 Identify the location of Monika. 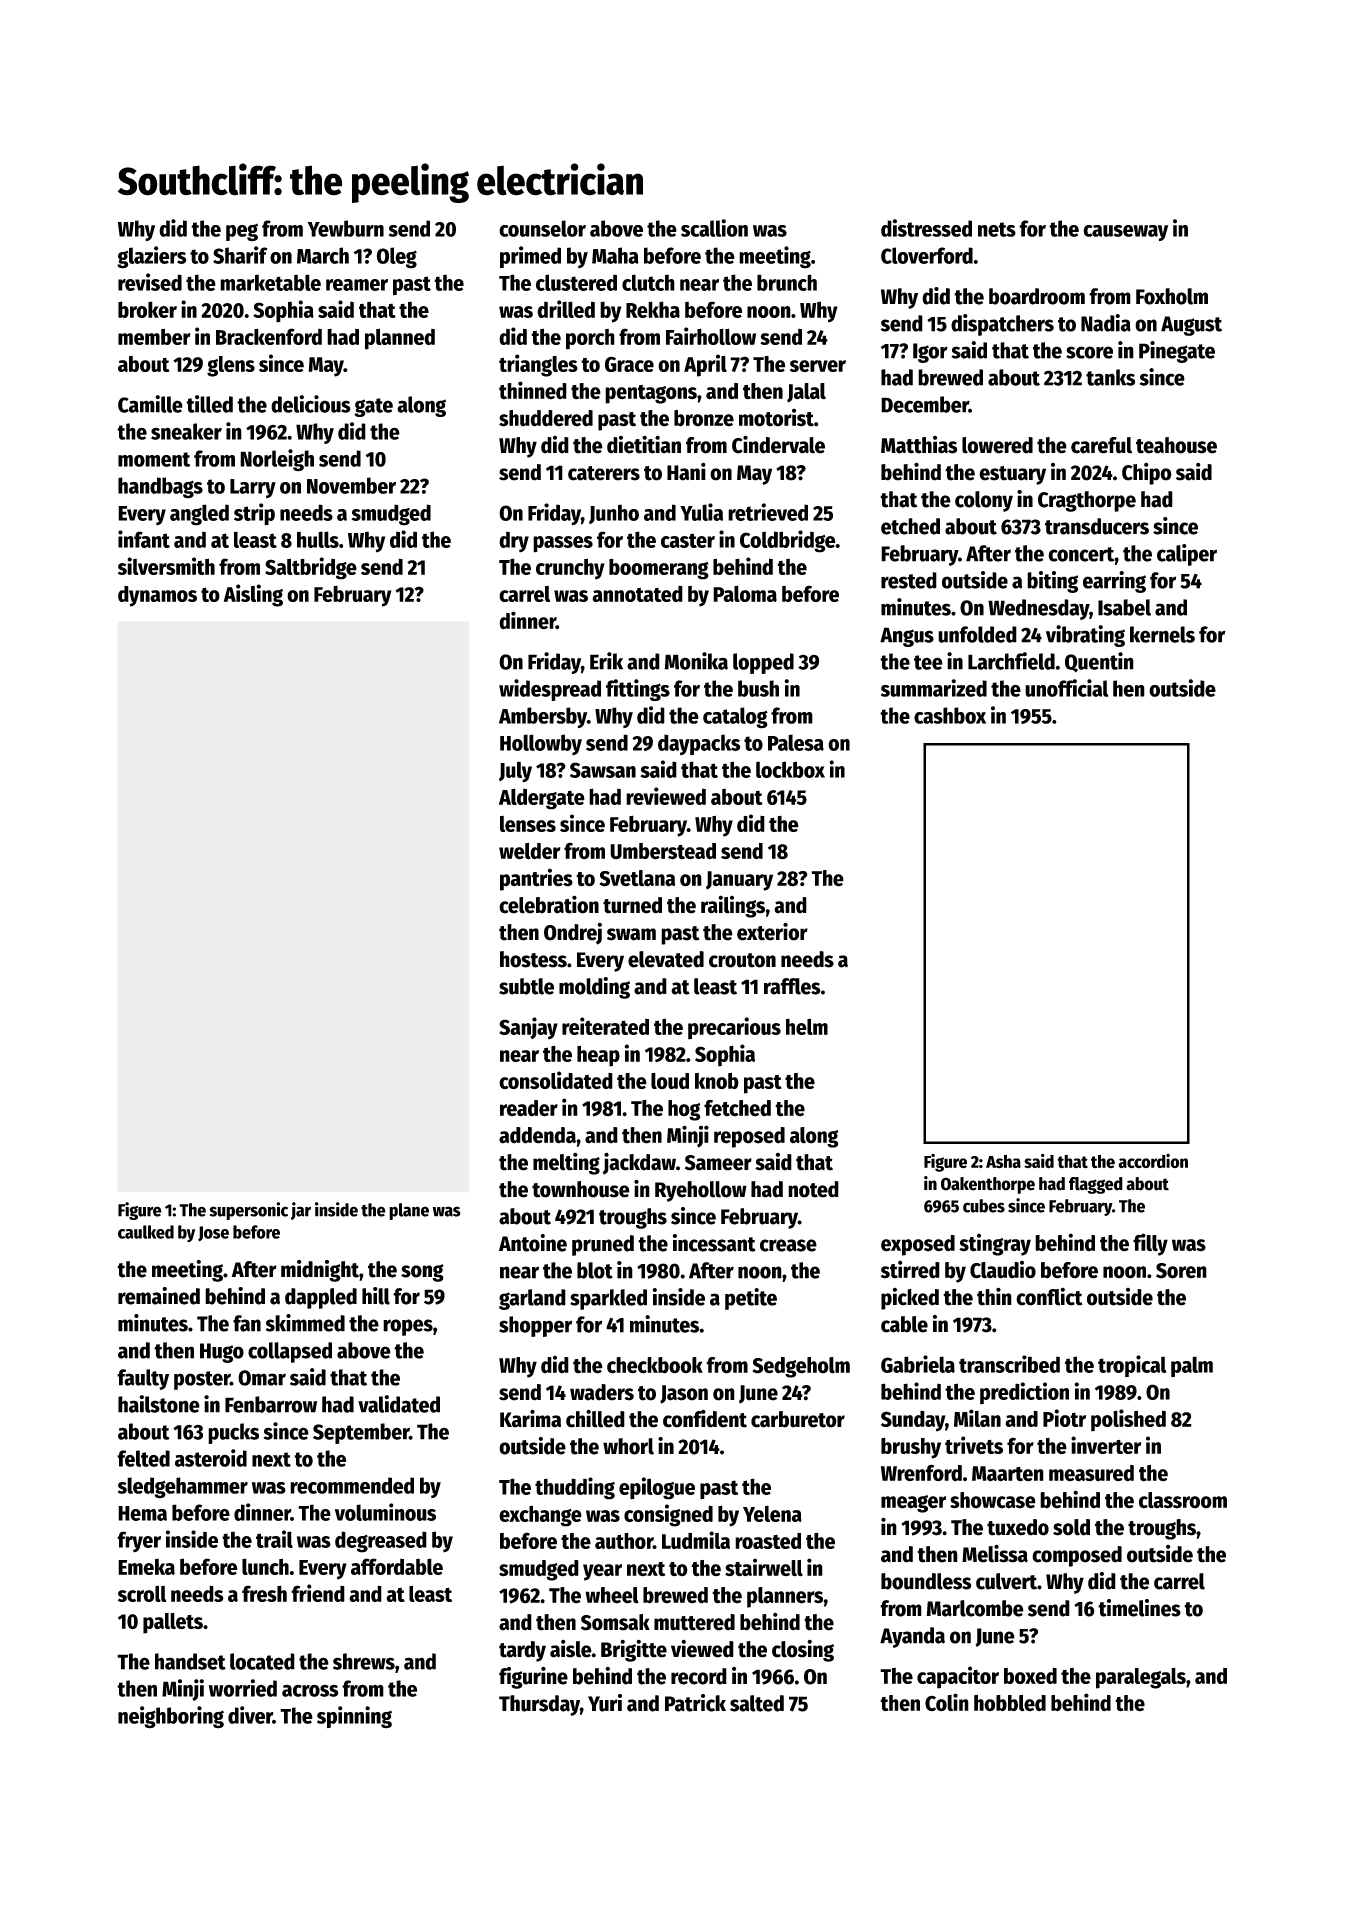
(696, 661).
